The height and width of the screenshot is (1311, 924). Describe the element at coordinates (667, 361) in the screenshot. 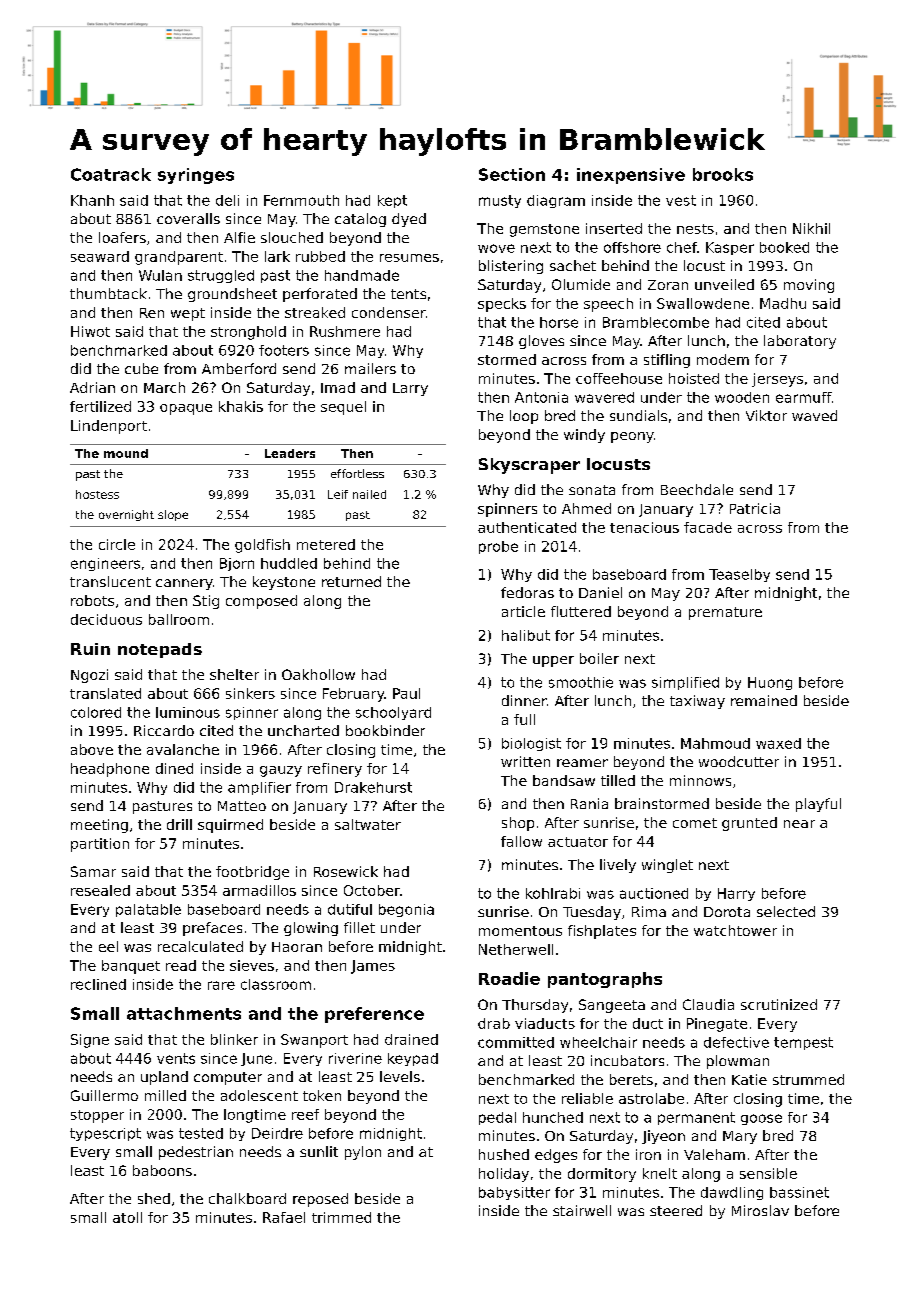

I see `stifling` at that location.
